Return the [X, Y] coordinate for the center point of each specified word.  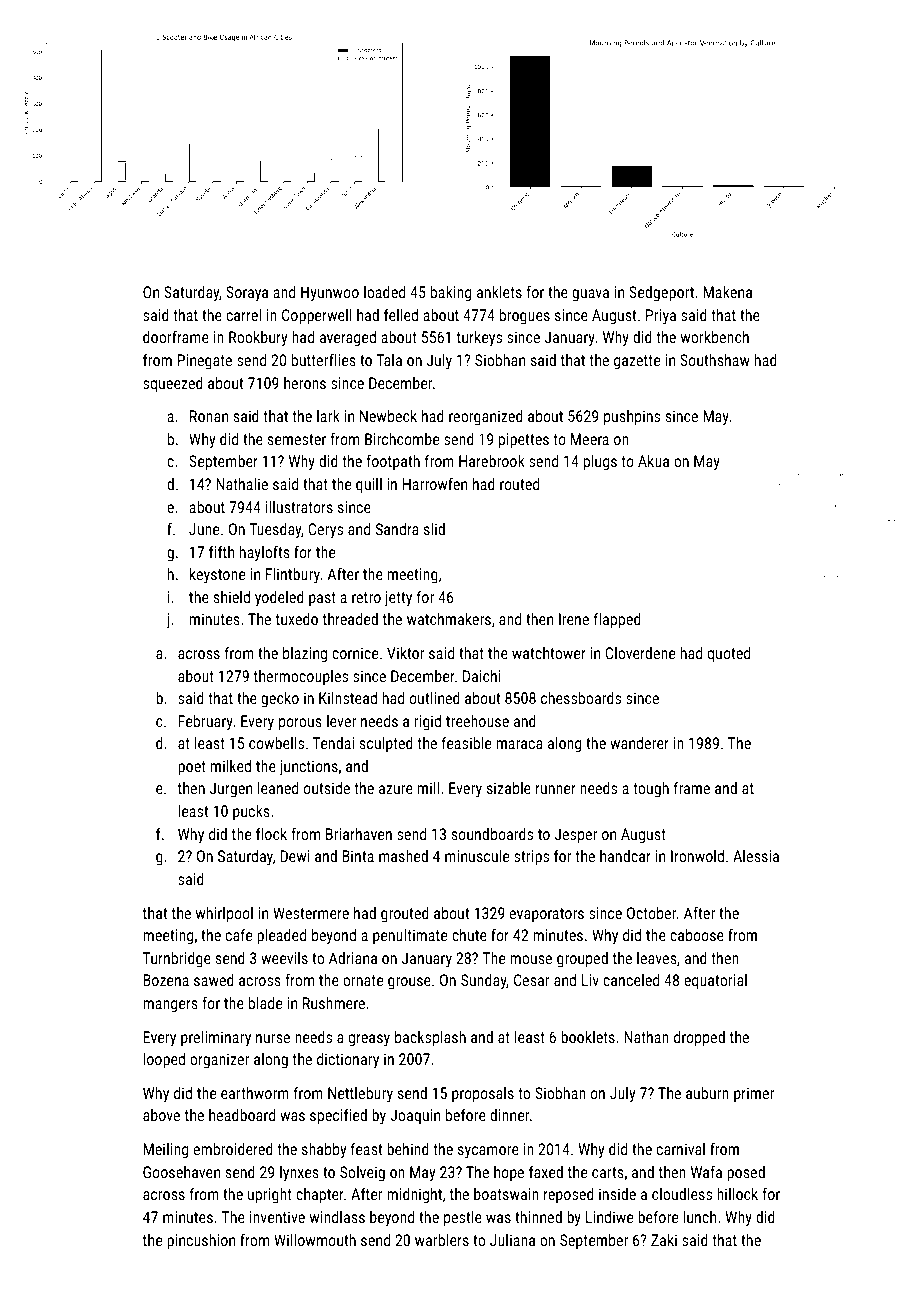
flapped [617, 620]
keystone [217, 576]
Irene [574, 619]
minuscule [477, 856]
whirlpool [224, 915]
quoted [729, 655]
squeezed [173, 385]
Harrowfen [435, 483]
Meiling [165, 1151]
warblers [442, 1240]
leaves [657, 958]
